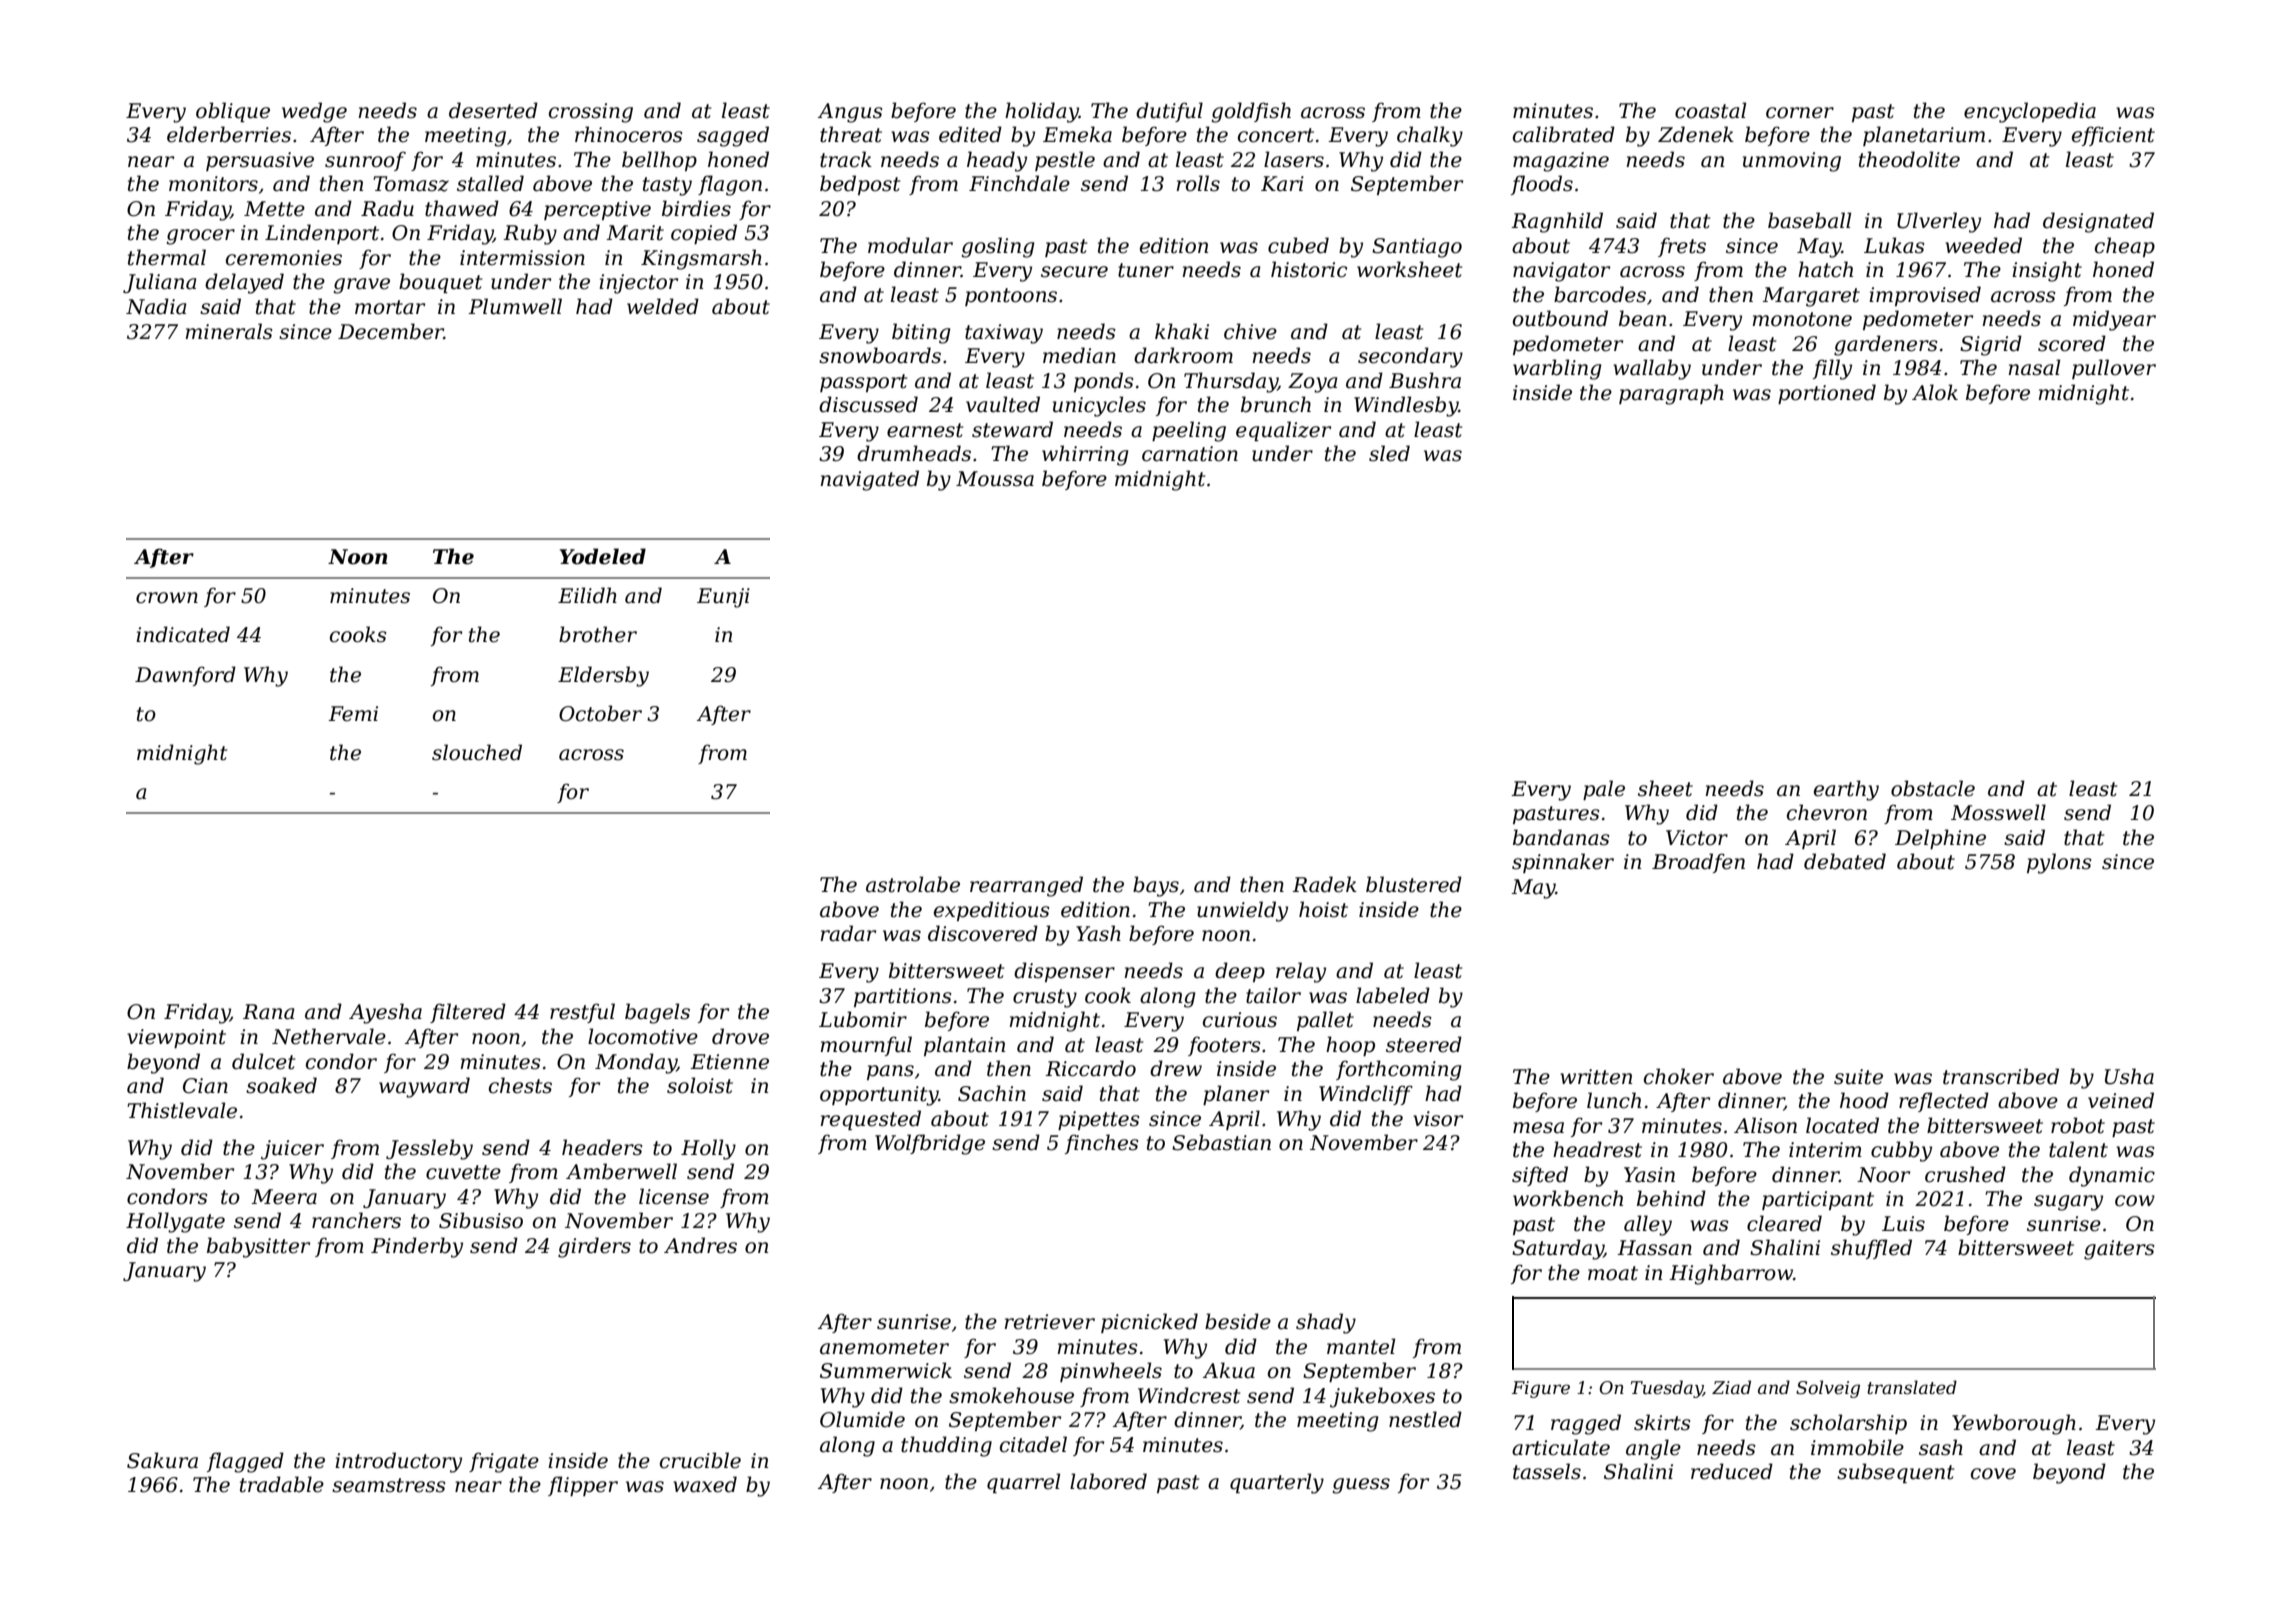 The width and height of the screenshot is (2282, 1614). I want to click on goldfish, so click(1251, 112).
